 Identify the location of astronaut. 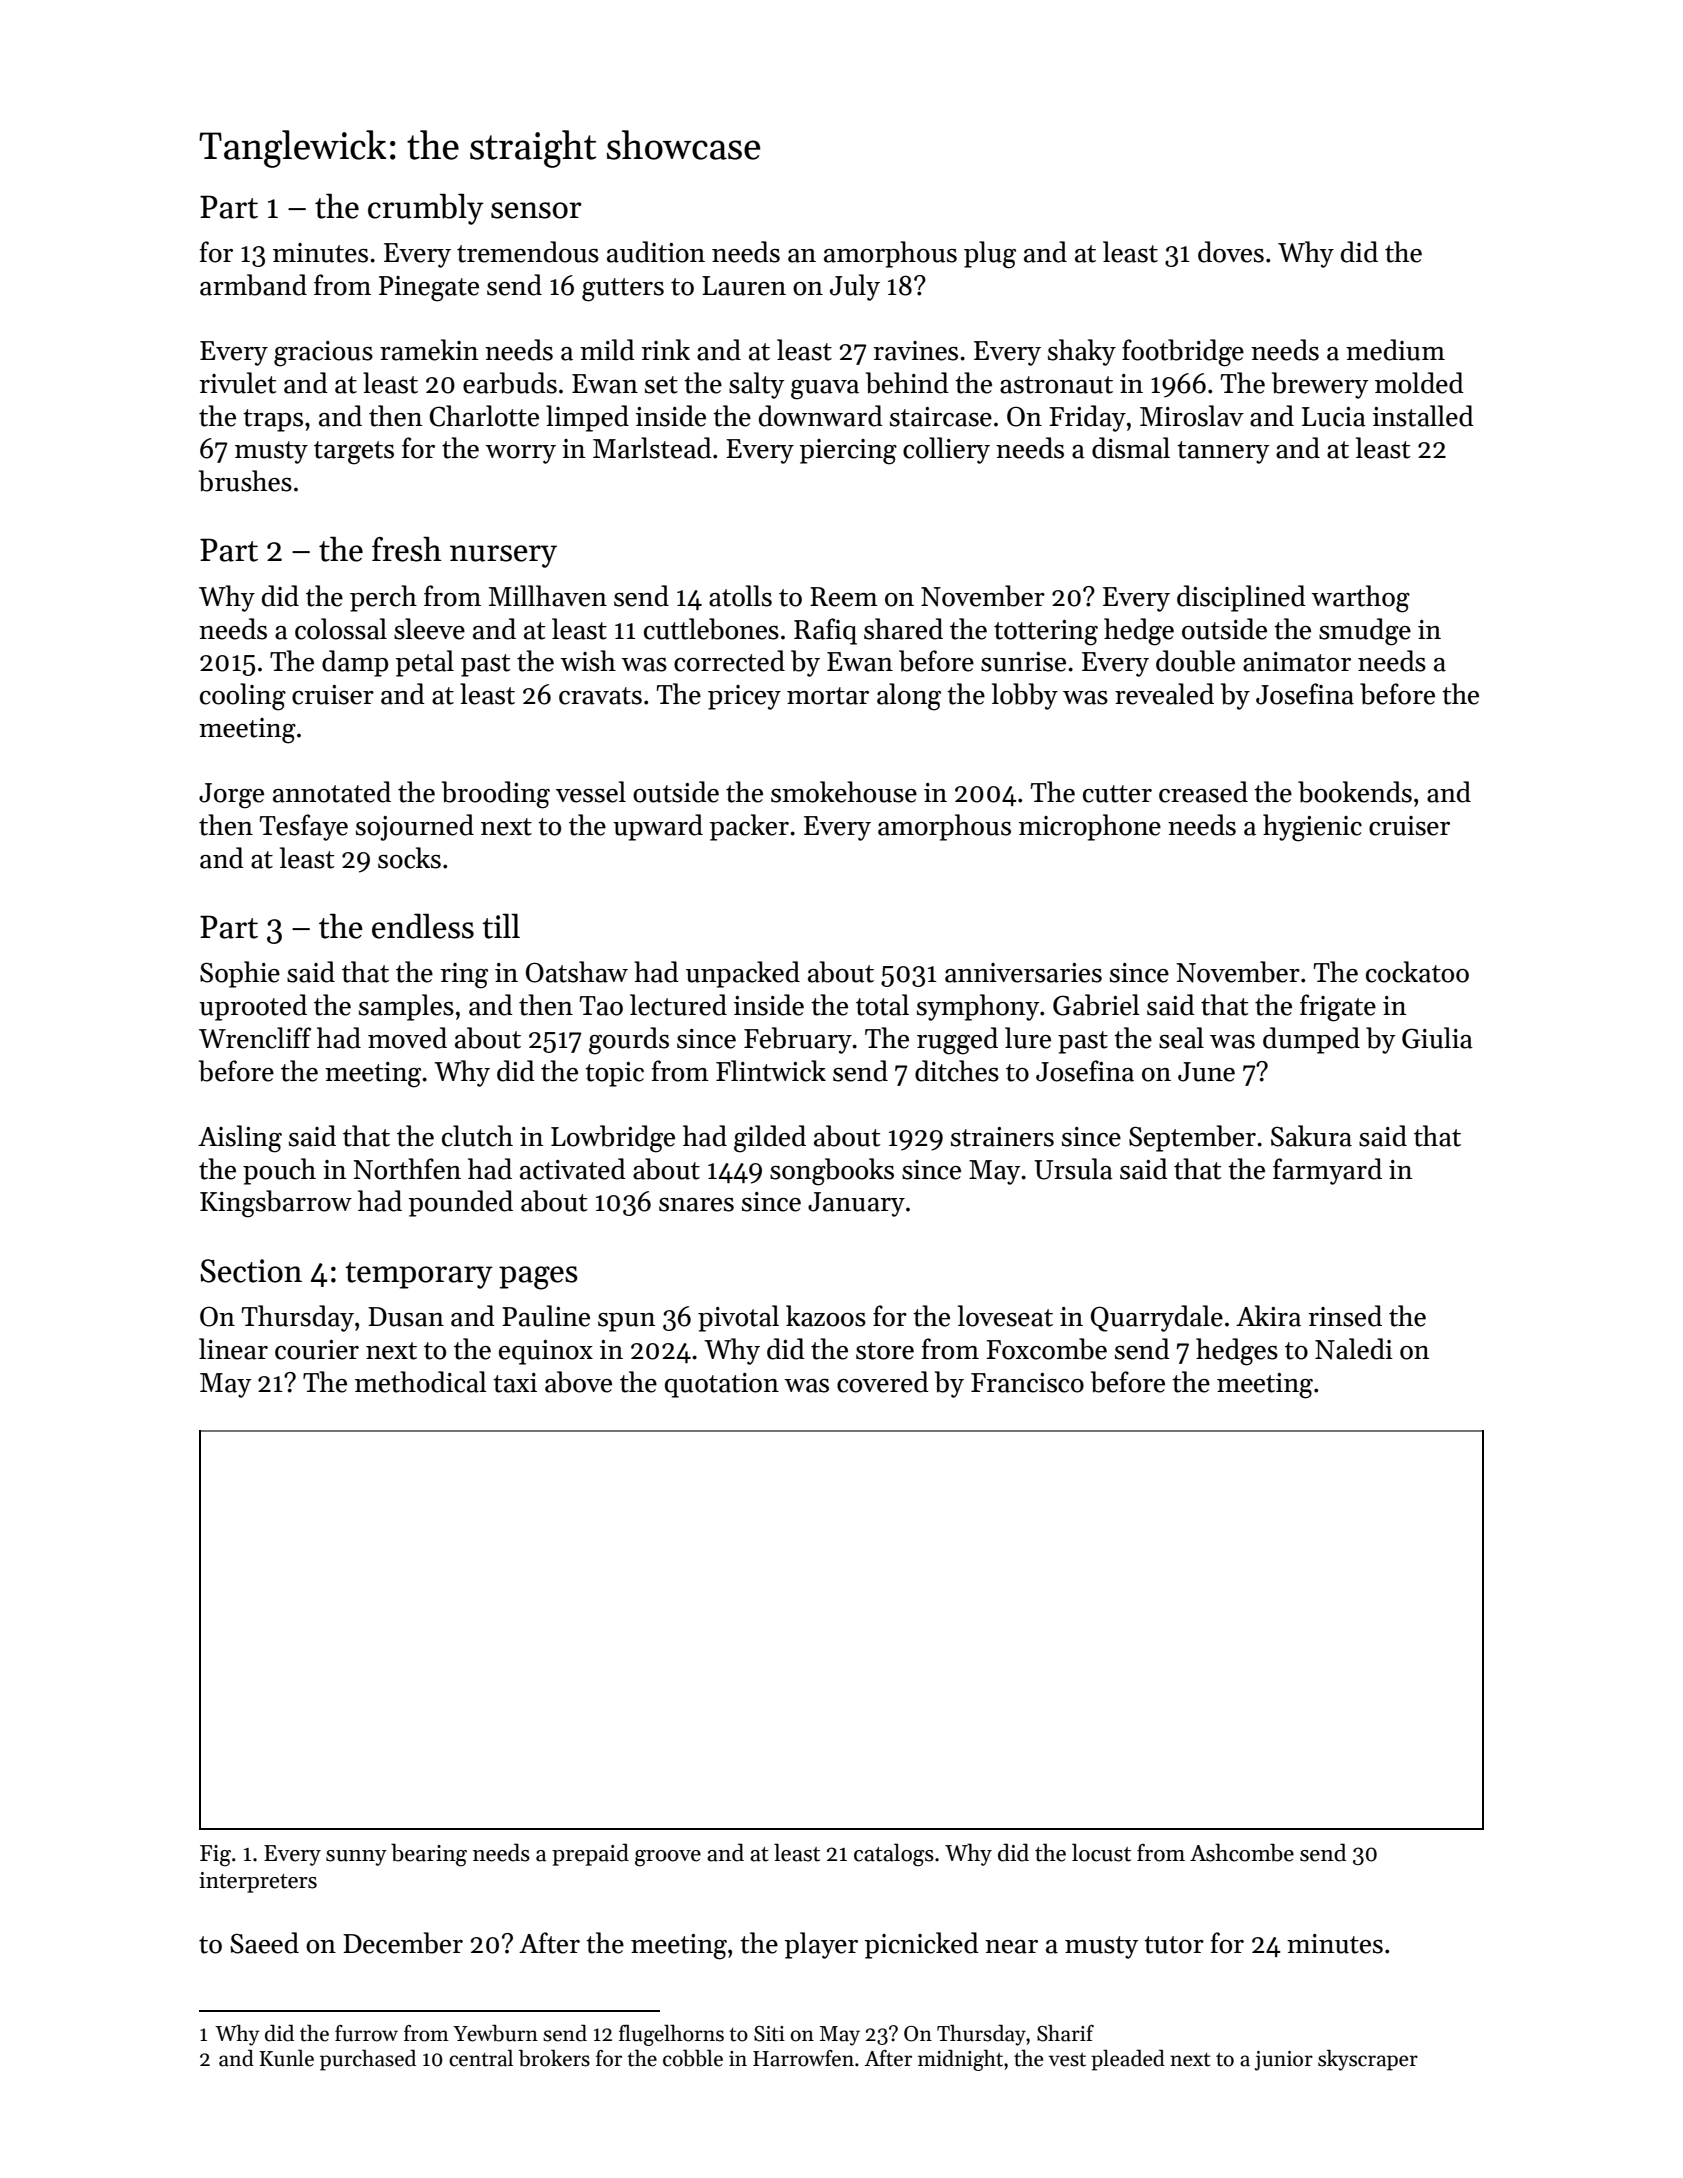
(1056, 385).
